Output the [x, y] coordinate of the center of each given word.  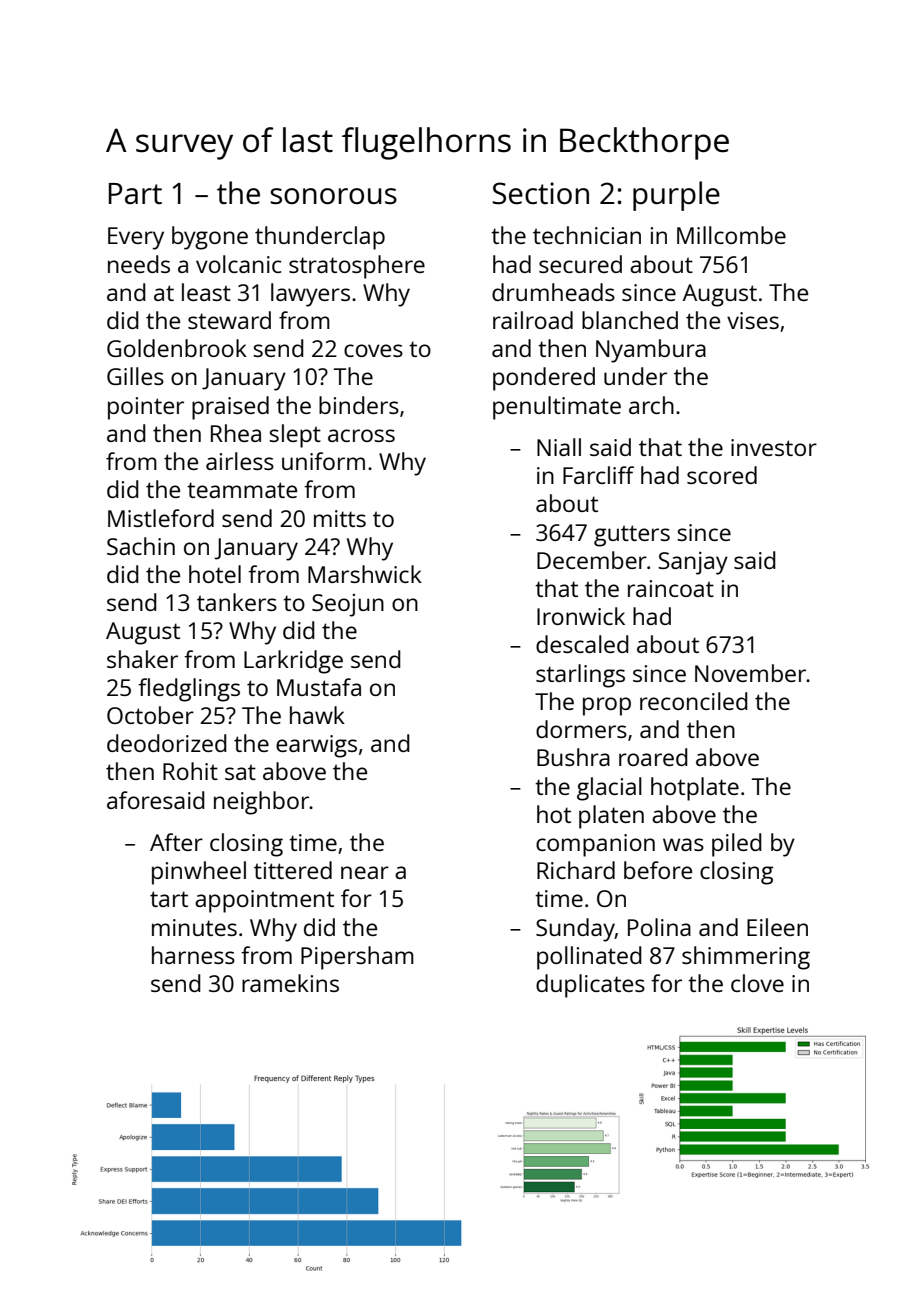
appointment [264, 901]
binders [359, 405]
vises [753, 320]
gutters [632, 536]
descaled [582, 644]
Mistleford [161, 518]
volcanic [239, 264]
